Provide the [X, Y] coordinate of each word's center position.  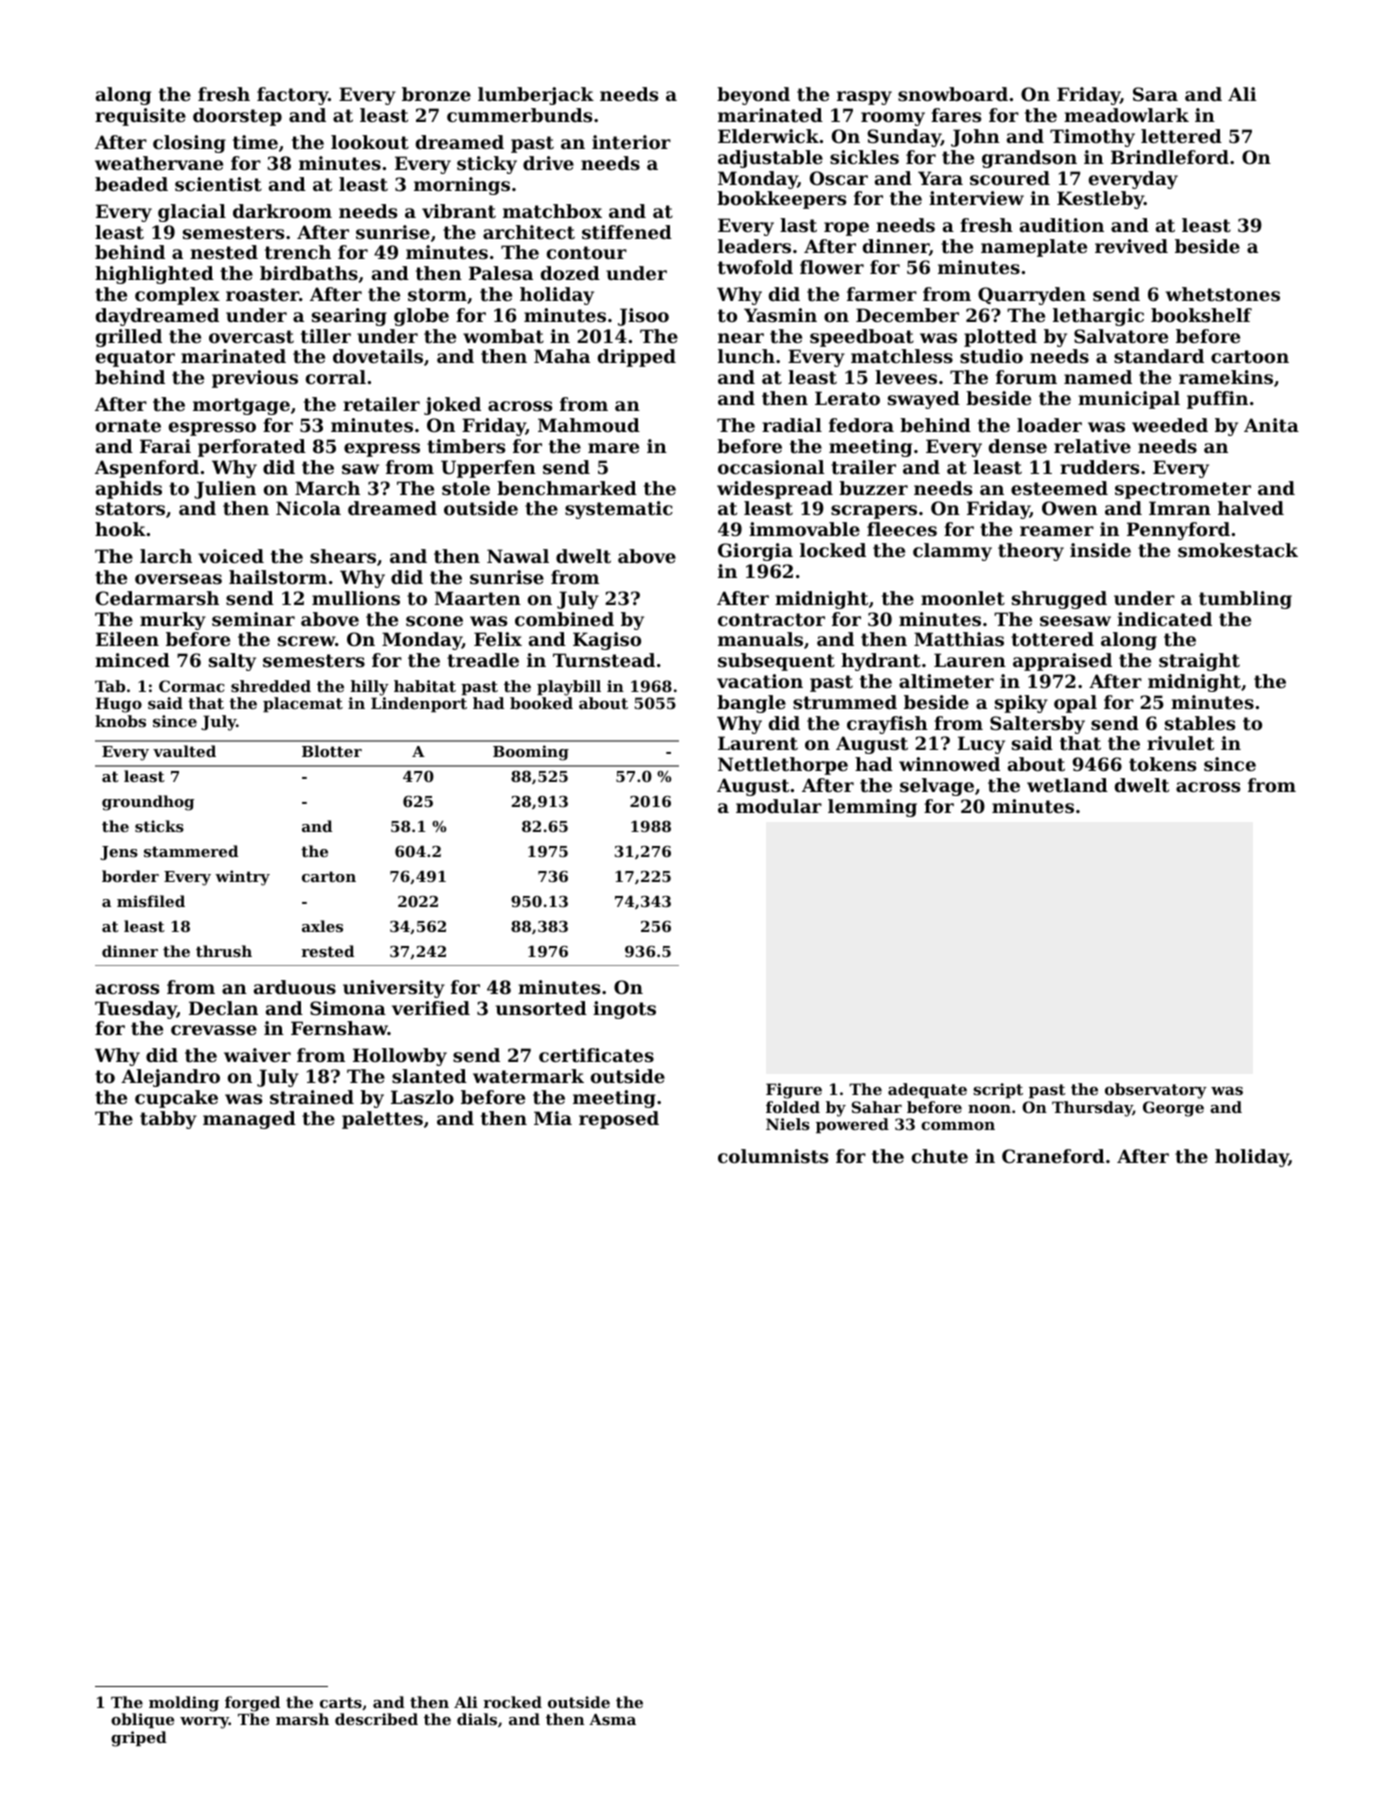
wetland [1067, 785]
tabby [168, 1120]
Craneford [1053, 1156]
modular [779, 806]
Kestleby [1100, 200]
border [130, 876]
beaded [131, 184]
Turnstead [604, 660]
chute [940, 1156]
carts [341, 1702]
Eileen [127, 639]
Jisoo [643, 317]
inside [1100, 550]
